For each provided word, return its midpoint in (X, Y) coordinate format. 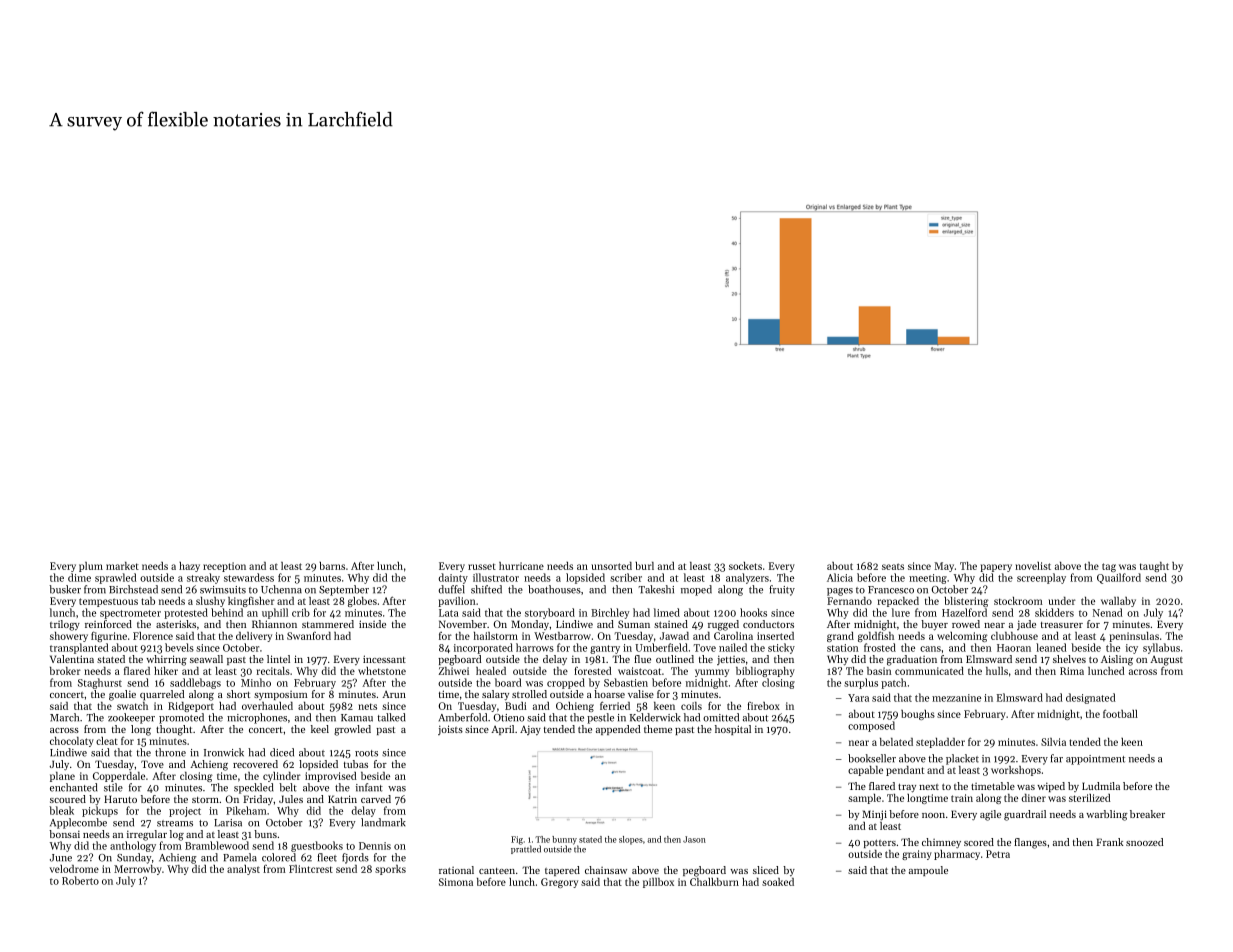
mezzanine (956, 698)
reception (224, 567)
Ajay (530, 730)
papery (996, 568)
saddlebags (195, 683)
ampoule (928, 871)
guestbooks (317, 846)
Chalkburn (714, 882)
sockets (745, 566)
